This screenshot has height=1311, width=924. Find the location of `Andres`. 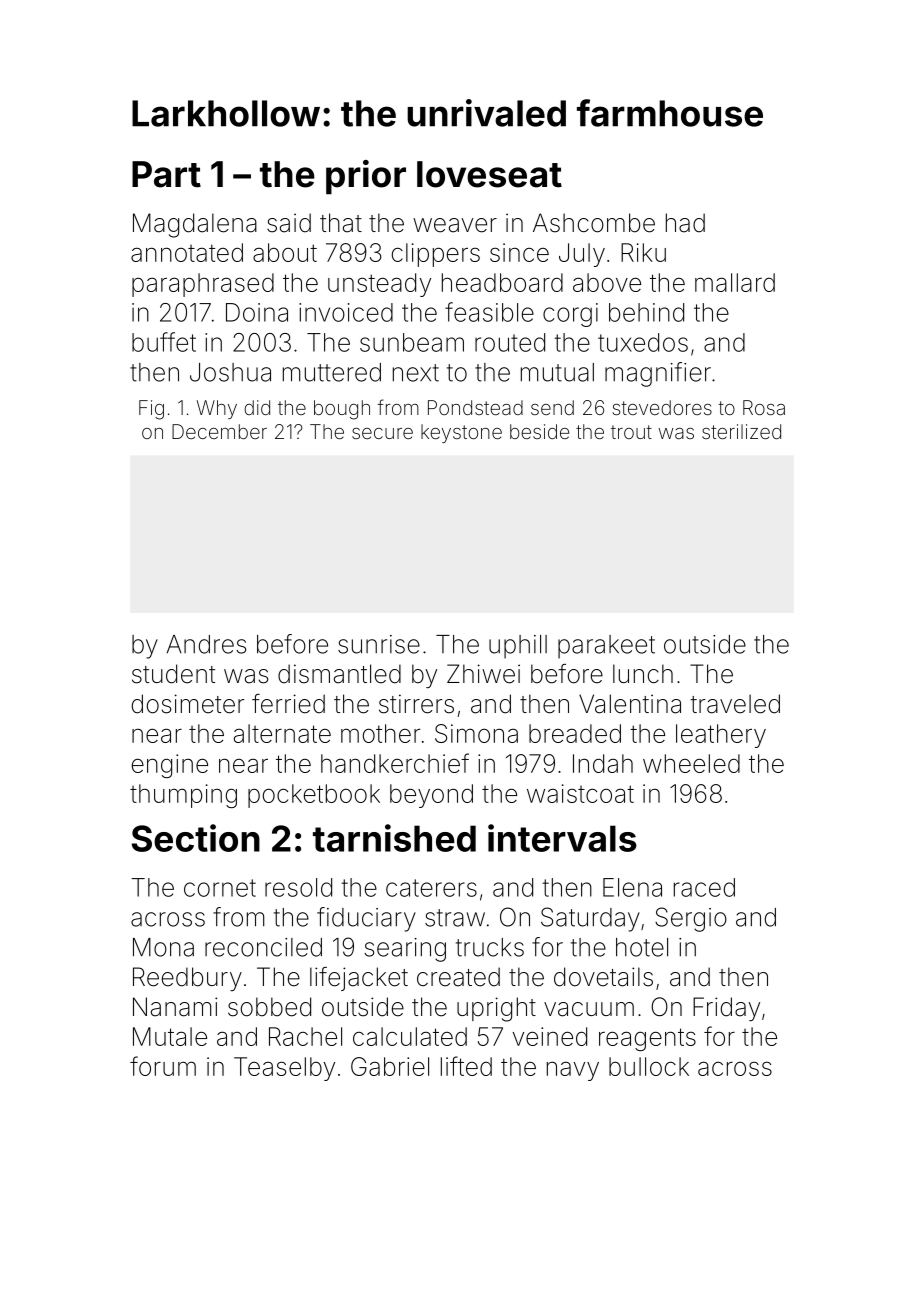

Andres is located at coordinates (206, 644).
